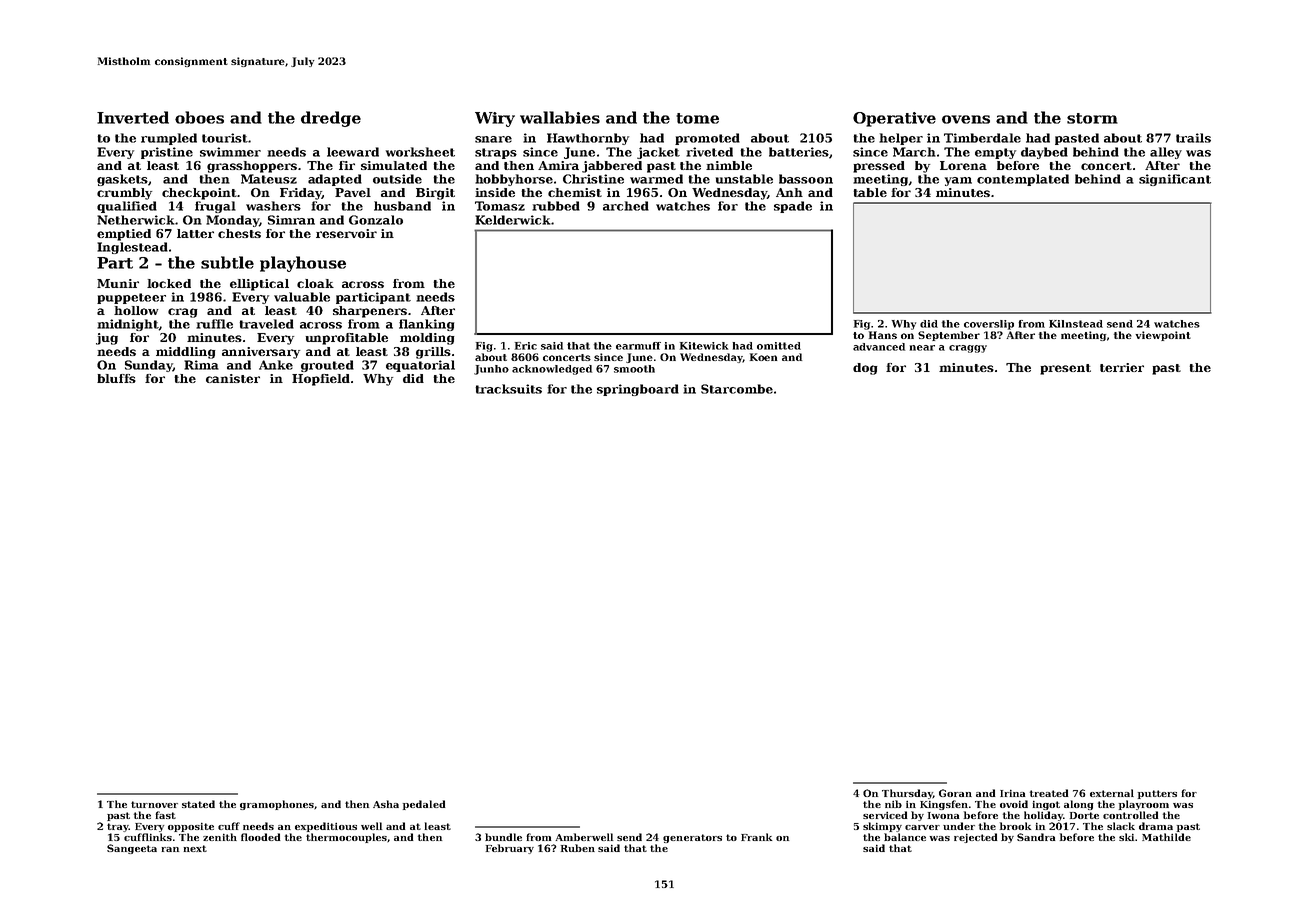 The image size is (1308, 924). I want to click on present, so click(1065, 369).
